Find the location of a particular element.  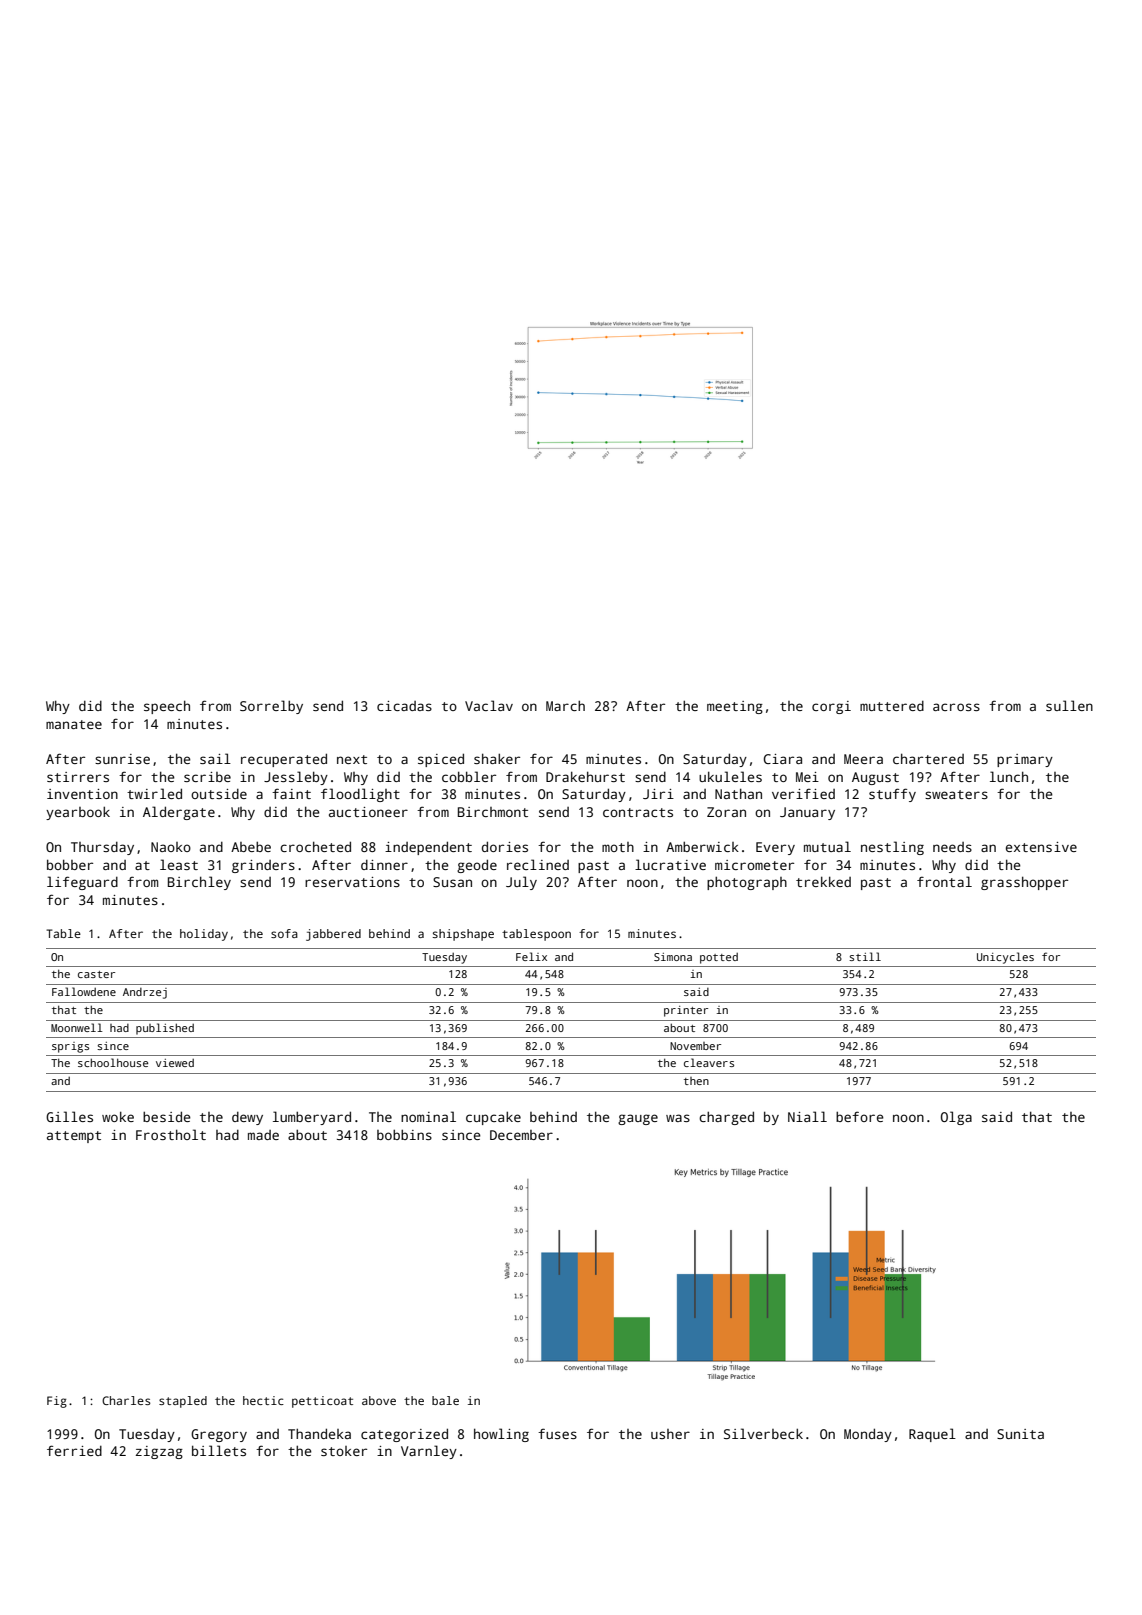

dories is located at coordinates (505, 846).
